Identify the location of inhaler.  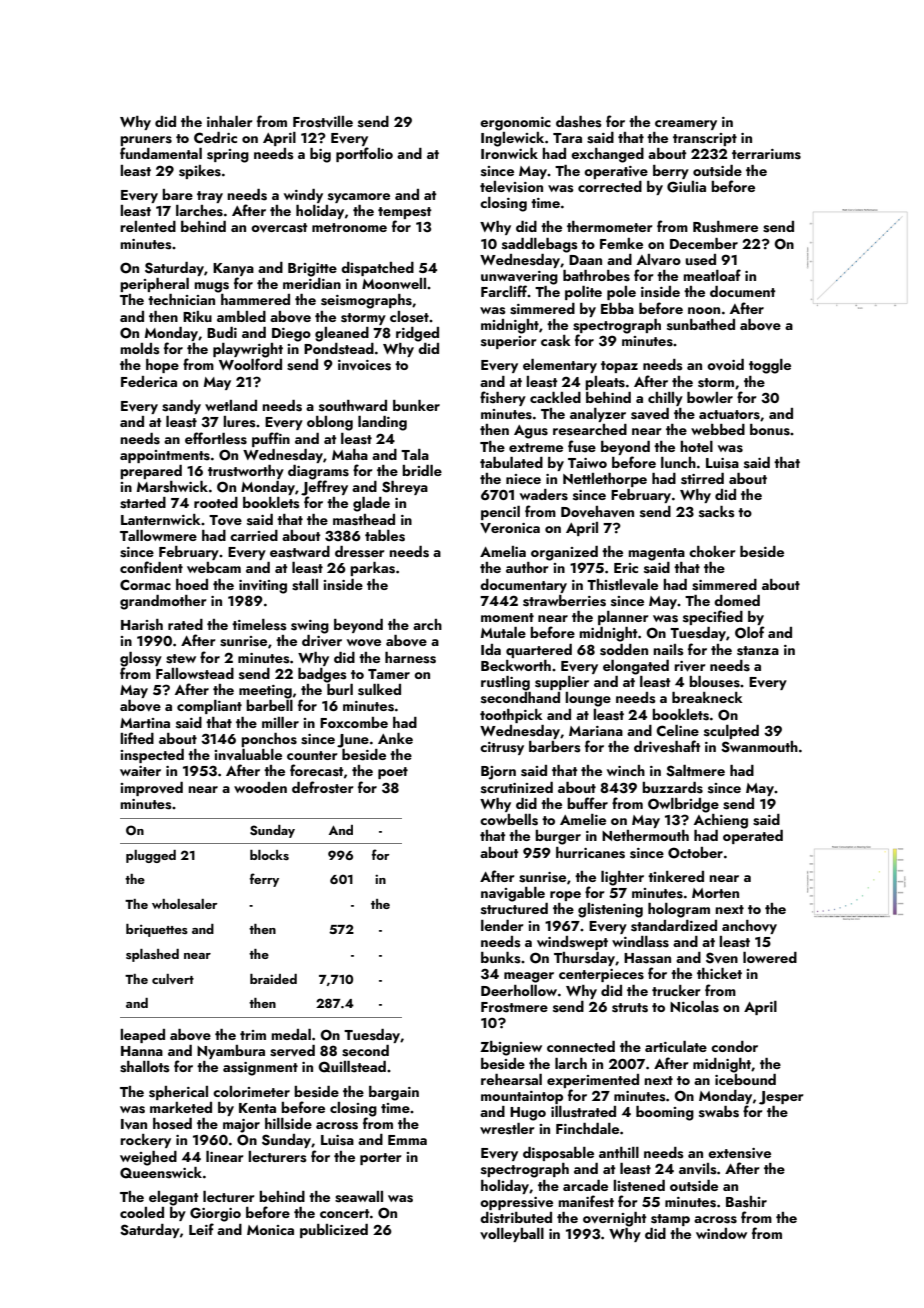
(230, 121).
